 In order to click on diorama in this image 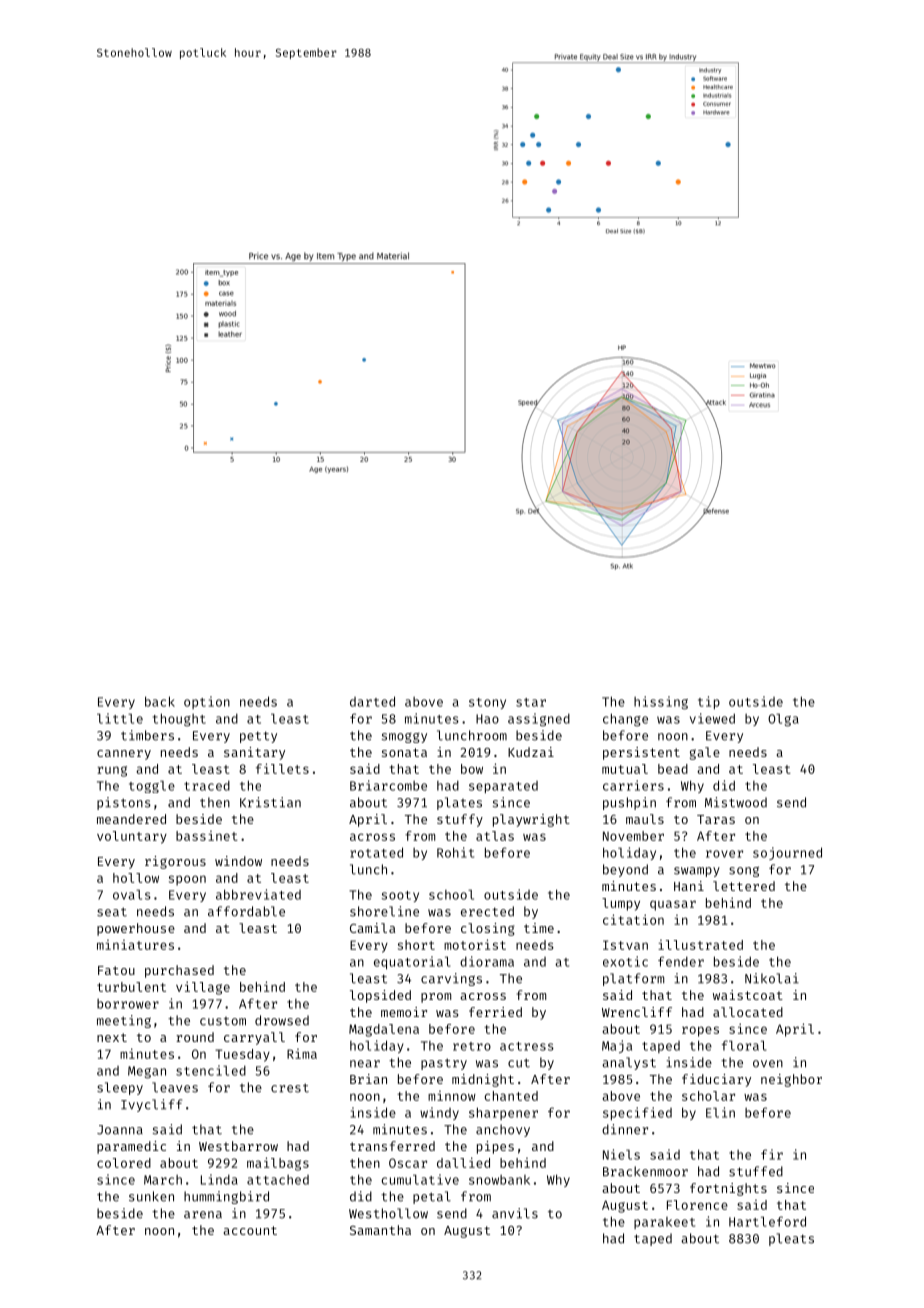, I will do `click(487, 961)`.
